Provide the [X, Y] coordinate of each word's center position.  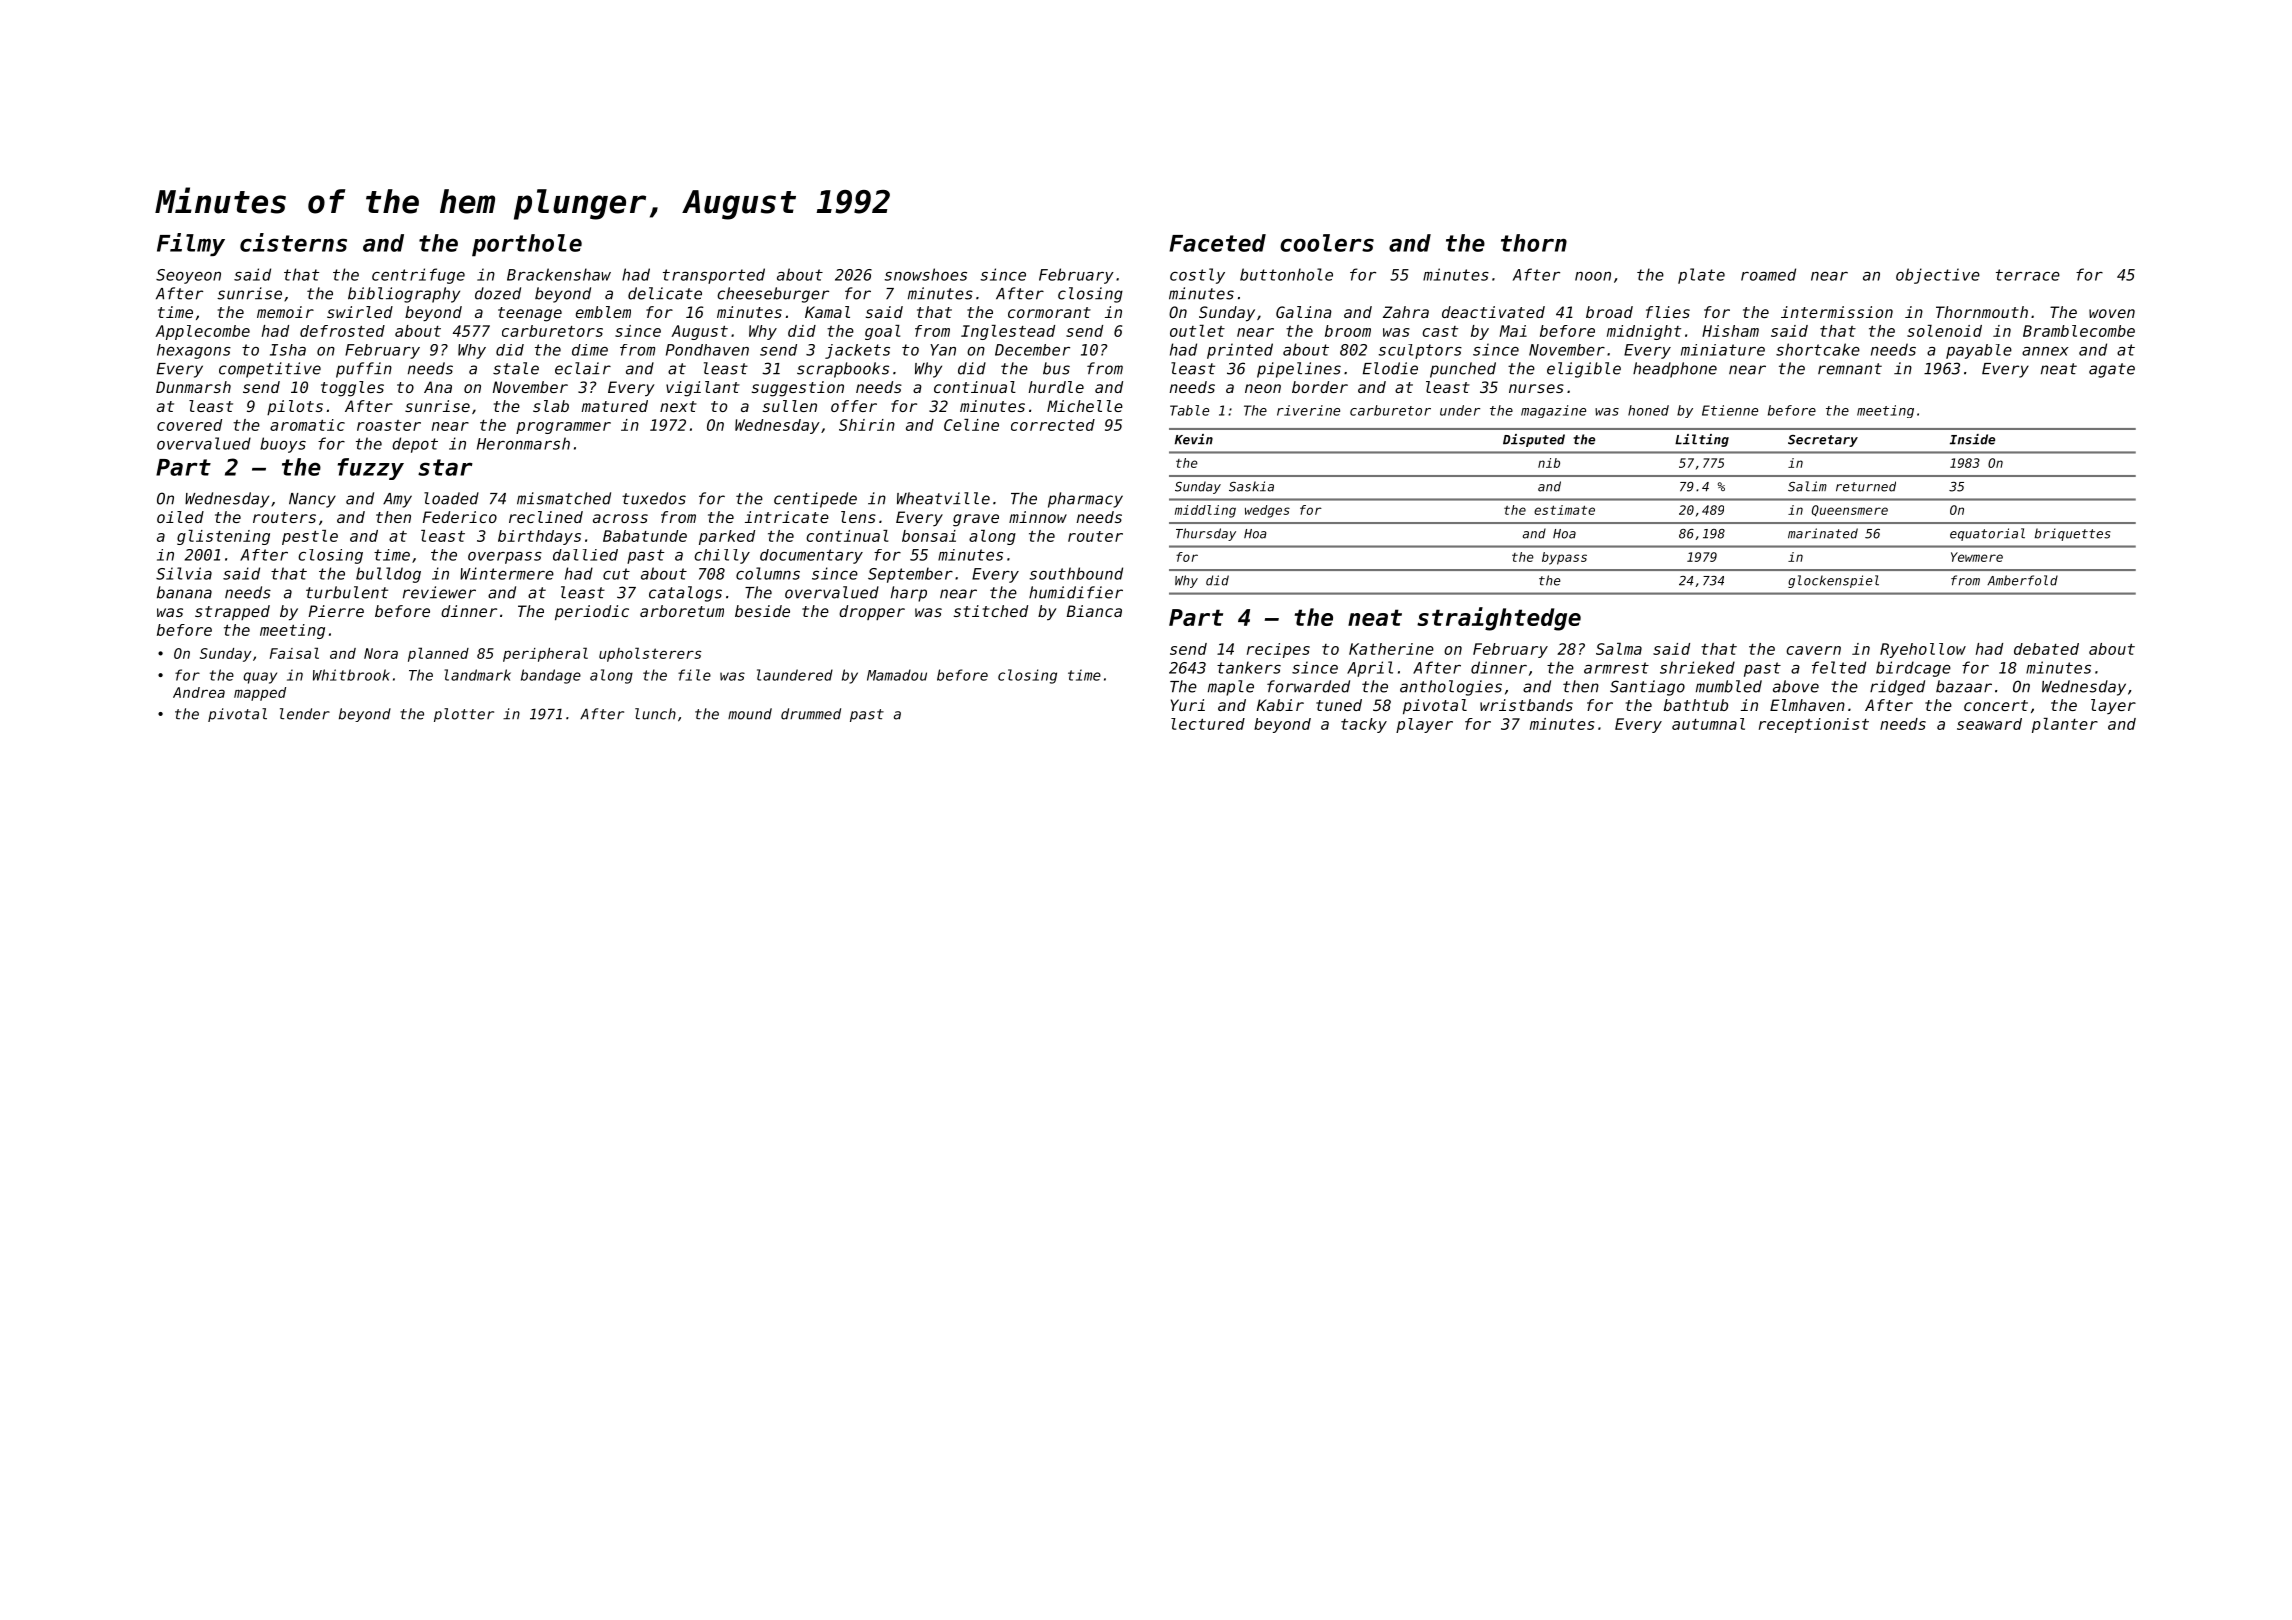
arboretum [682, 611]
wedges [1267, 511]
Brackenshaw [559, 274]
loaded [451, 498]
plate [1701, 276]
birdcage [1913, 669]
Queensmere [1850, 510]
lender [305, 714]
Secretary [1823, 441]
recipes [1278, 650]
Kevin [1194, 439]
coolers [1327, 243]
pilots [295, 407]
